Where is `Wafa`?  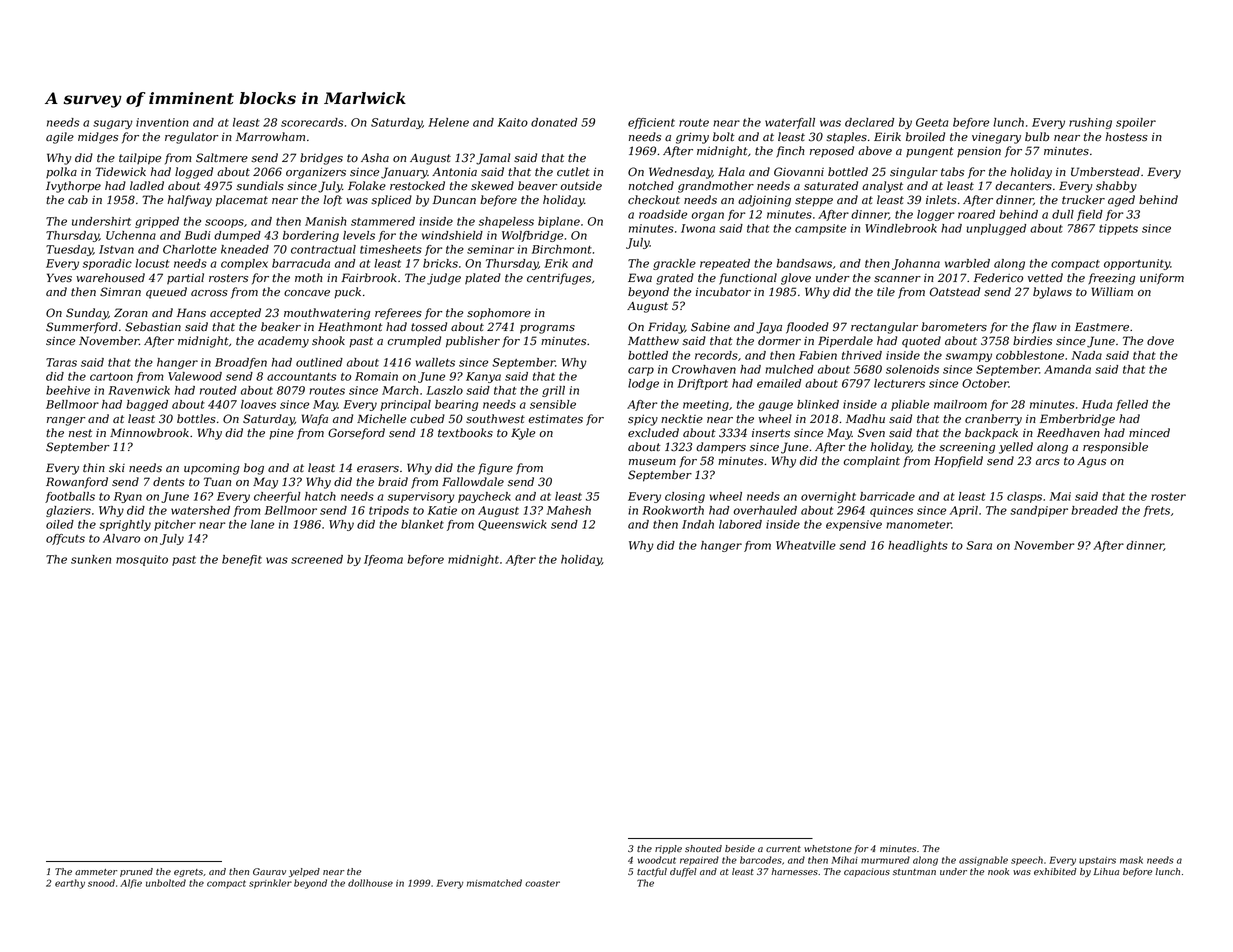
Wafa is located at coordinates (315, 420).
